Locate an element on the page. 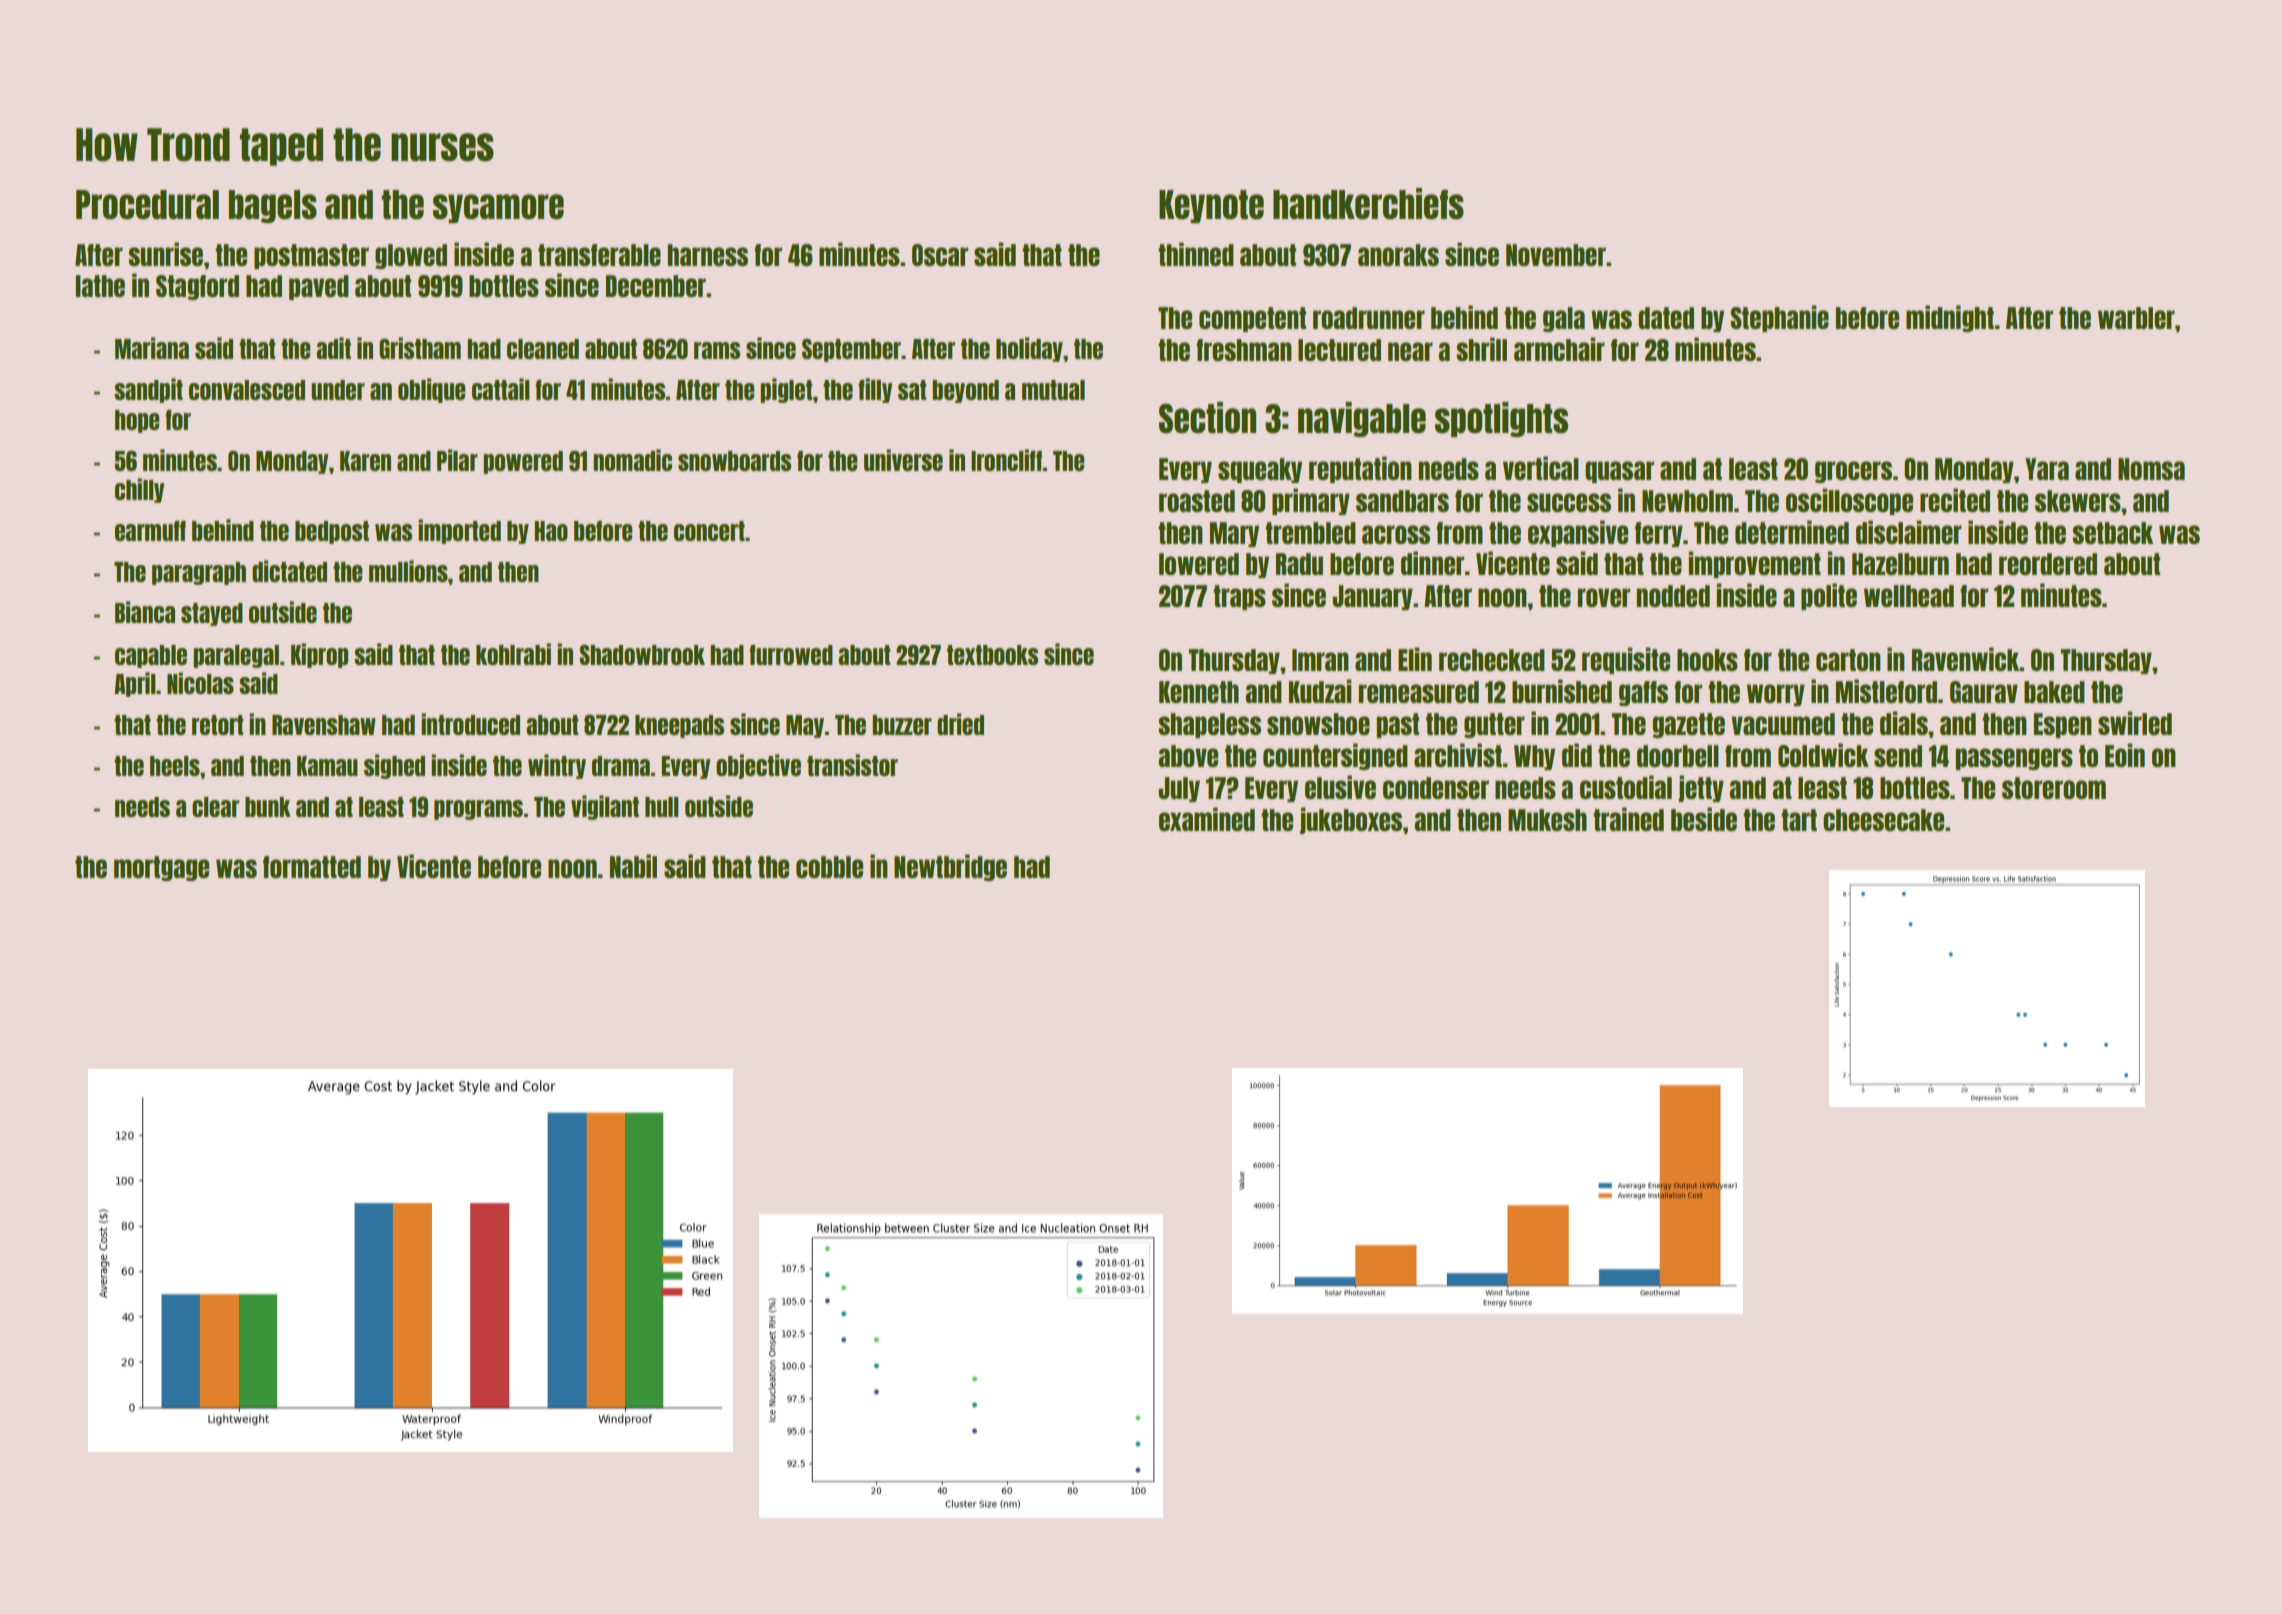 The width and height of the page is (2282, 1614). nomadic is located at coordinates (632, 460).
